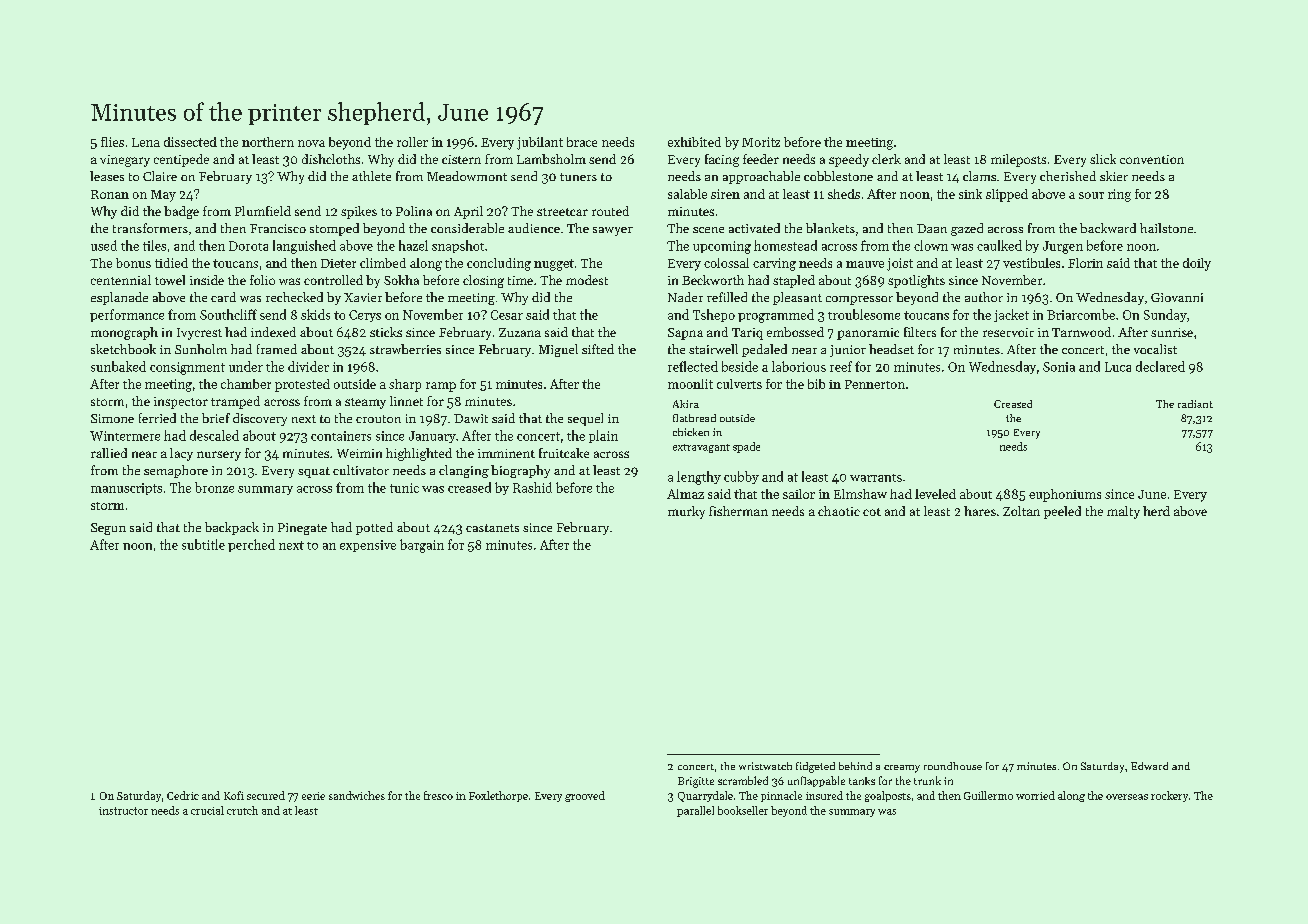 This screenshot has height=924, width=1308. What do you see at coordinates (685, 494) in the screenshot?
I see `Almaz` at bounding box center [685, 494].
